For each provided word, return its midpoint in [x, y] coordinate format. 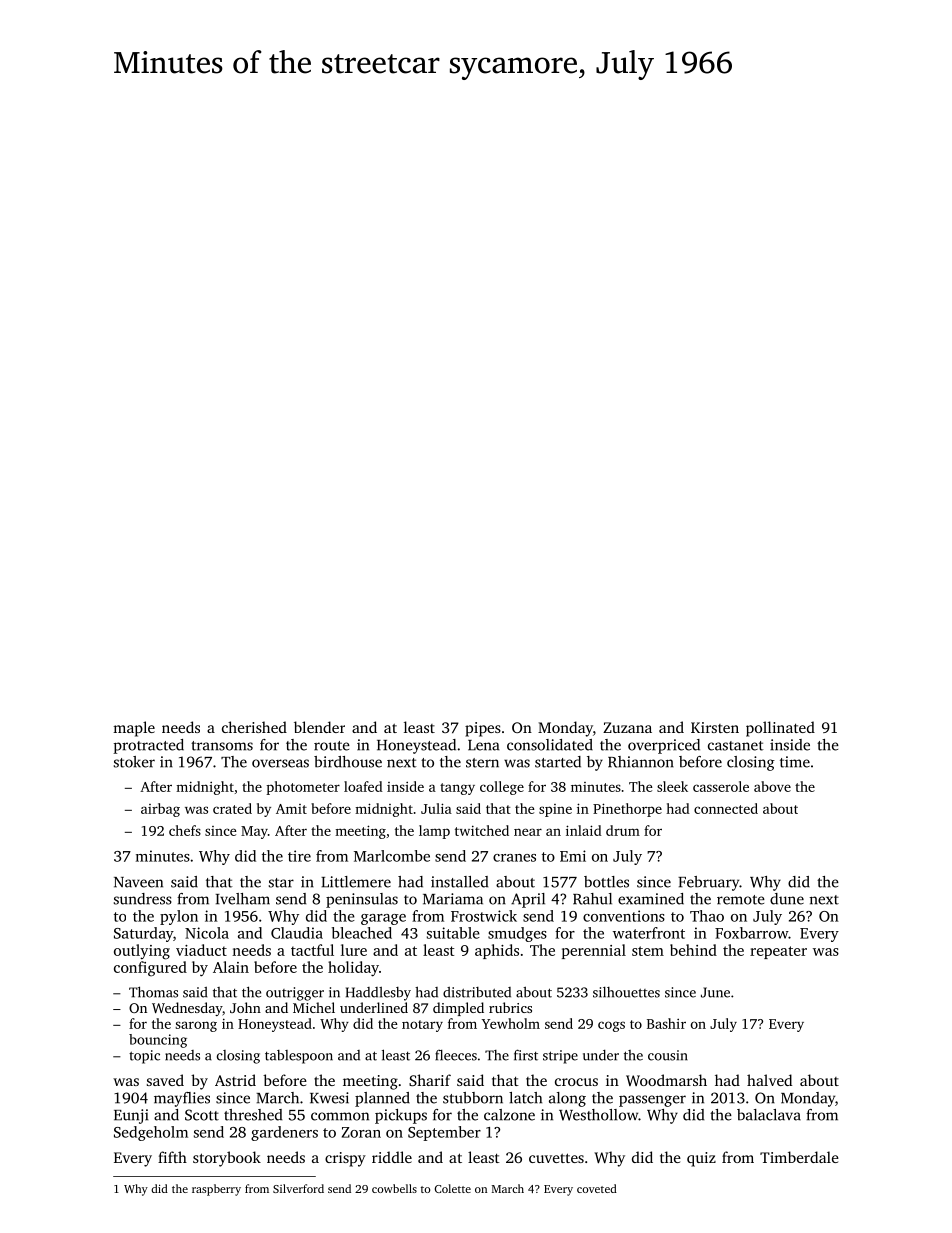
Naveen [138, 882]
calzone [509, 1115]
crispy [345, 1159]
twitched [482, 830]
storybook [227, 1159]
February [709, 883]
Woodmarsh [666, 1080]
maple [134, 729]
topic [144, 1057]
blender [319, 727]
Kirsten [715, 727]
